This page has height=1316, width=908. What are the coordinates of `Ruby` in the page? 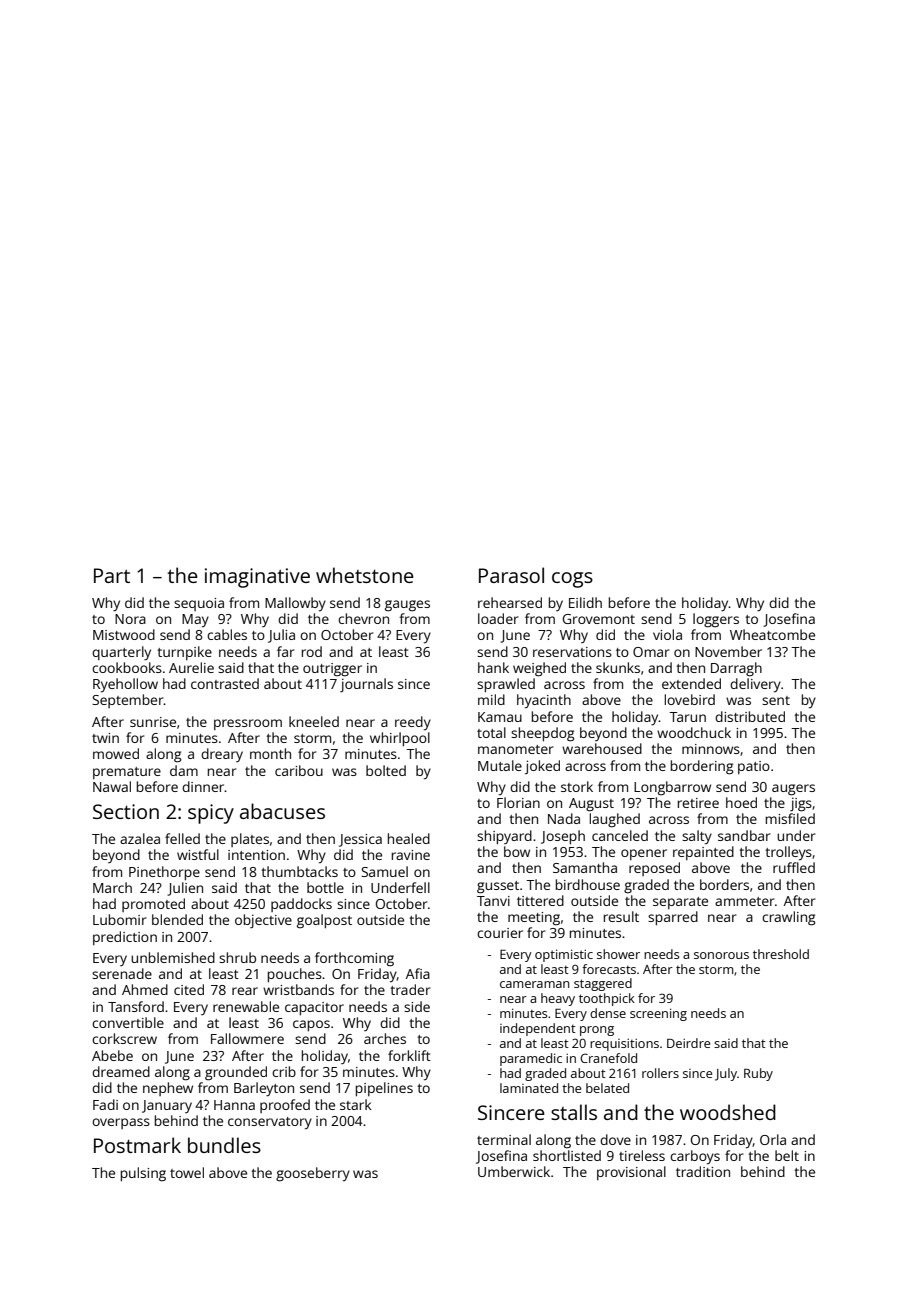 It's located at (758, 1074).
